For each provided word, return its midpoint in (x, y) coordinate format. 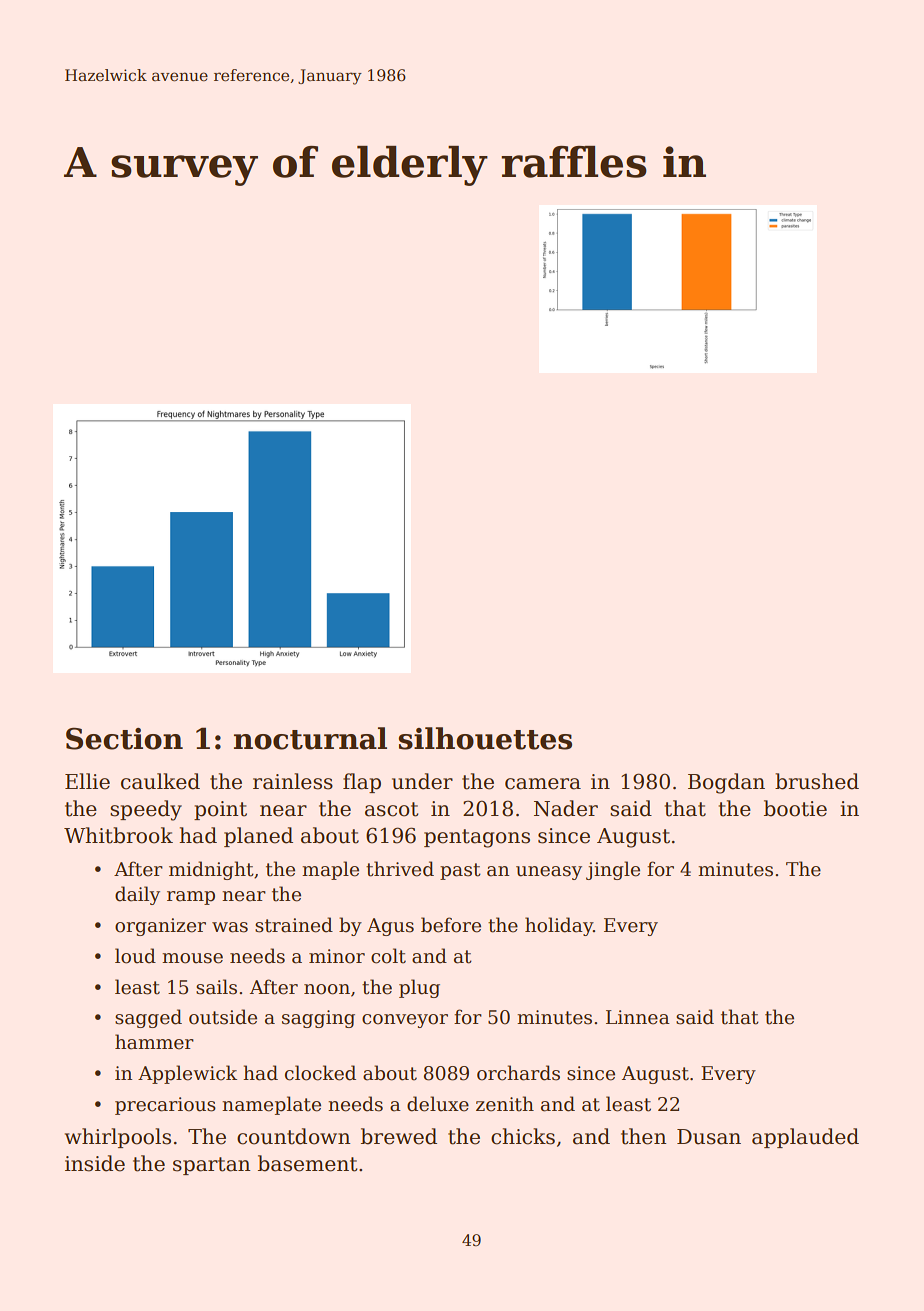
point (220, 810)
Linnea (638, 1017)
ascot (391, 809)
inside (95, 1163)
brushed (817, 781)
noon (327, 989)
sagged (148, 1018)
